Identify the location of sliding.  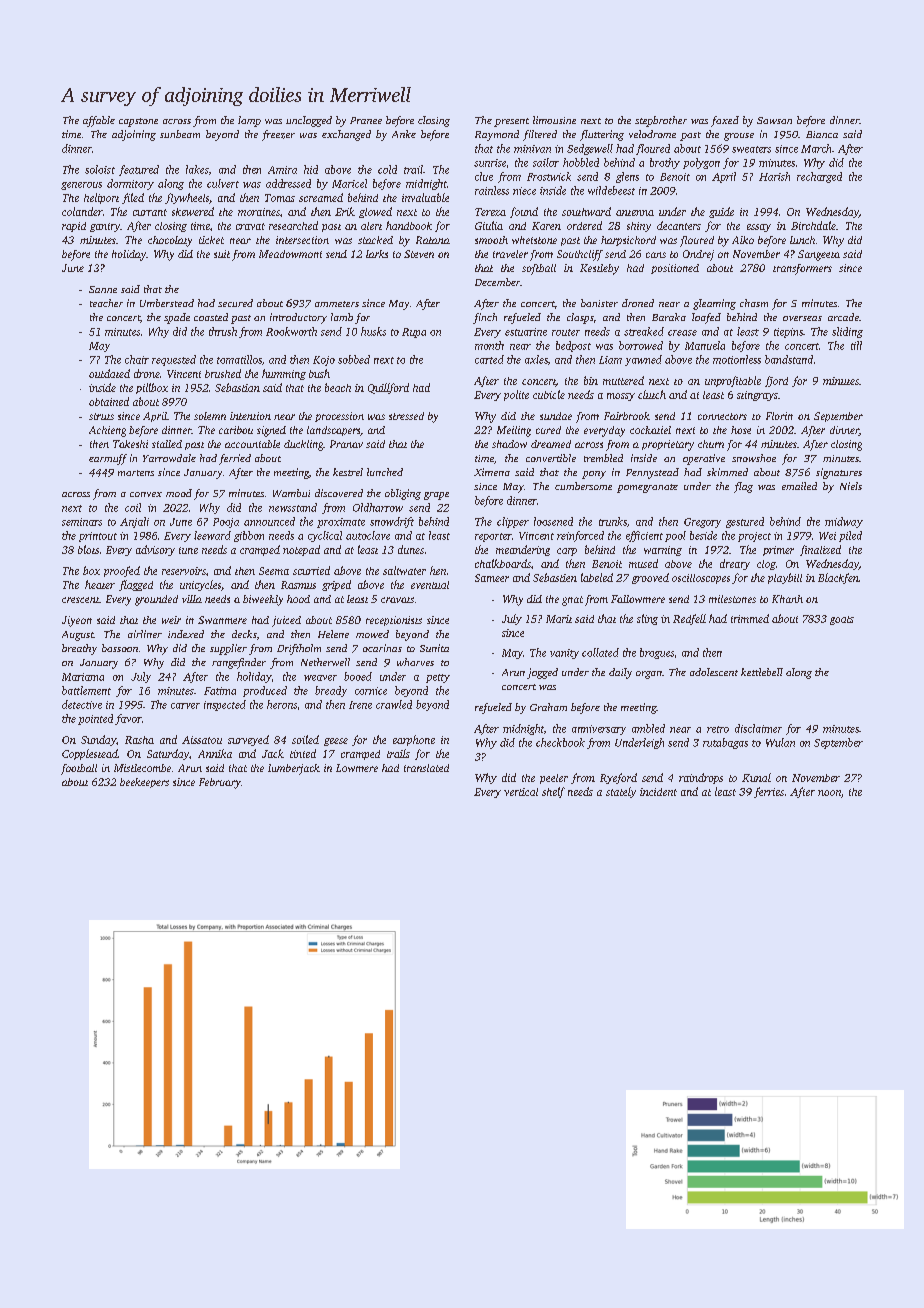
(847, 332).
